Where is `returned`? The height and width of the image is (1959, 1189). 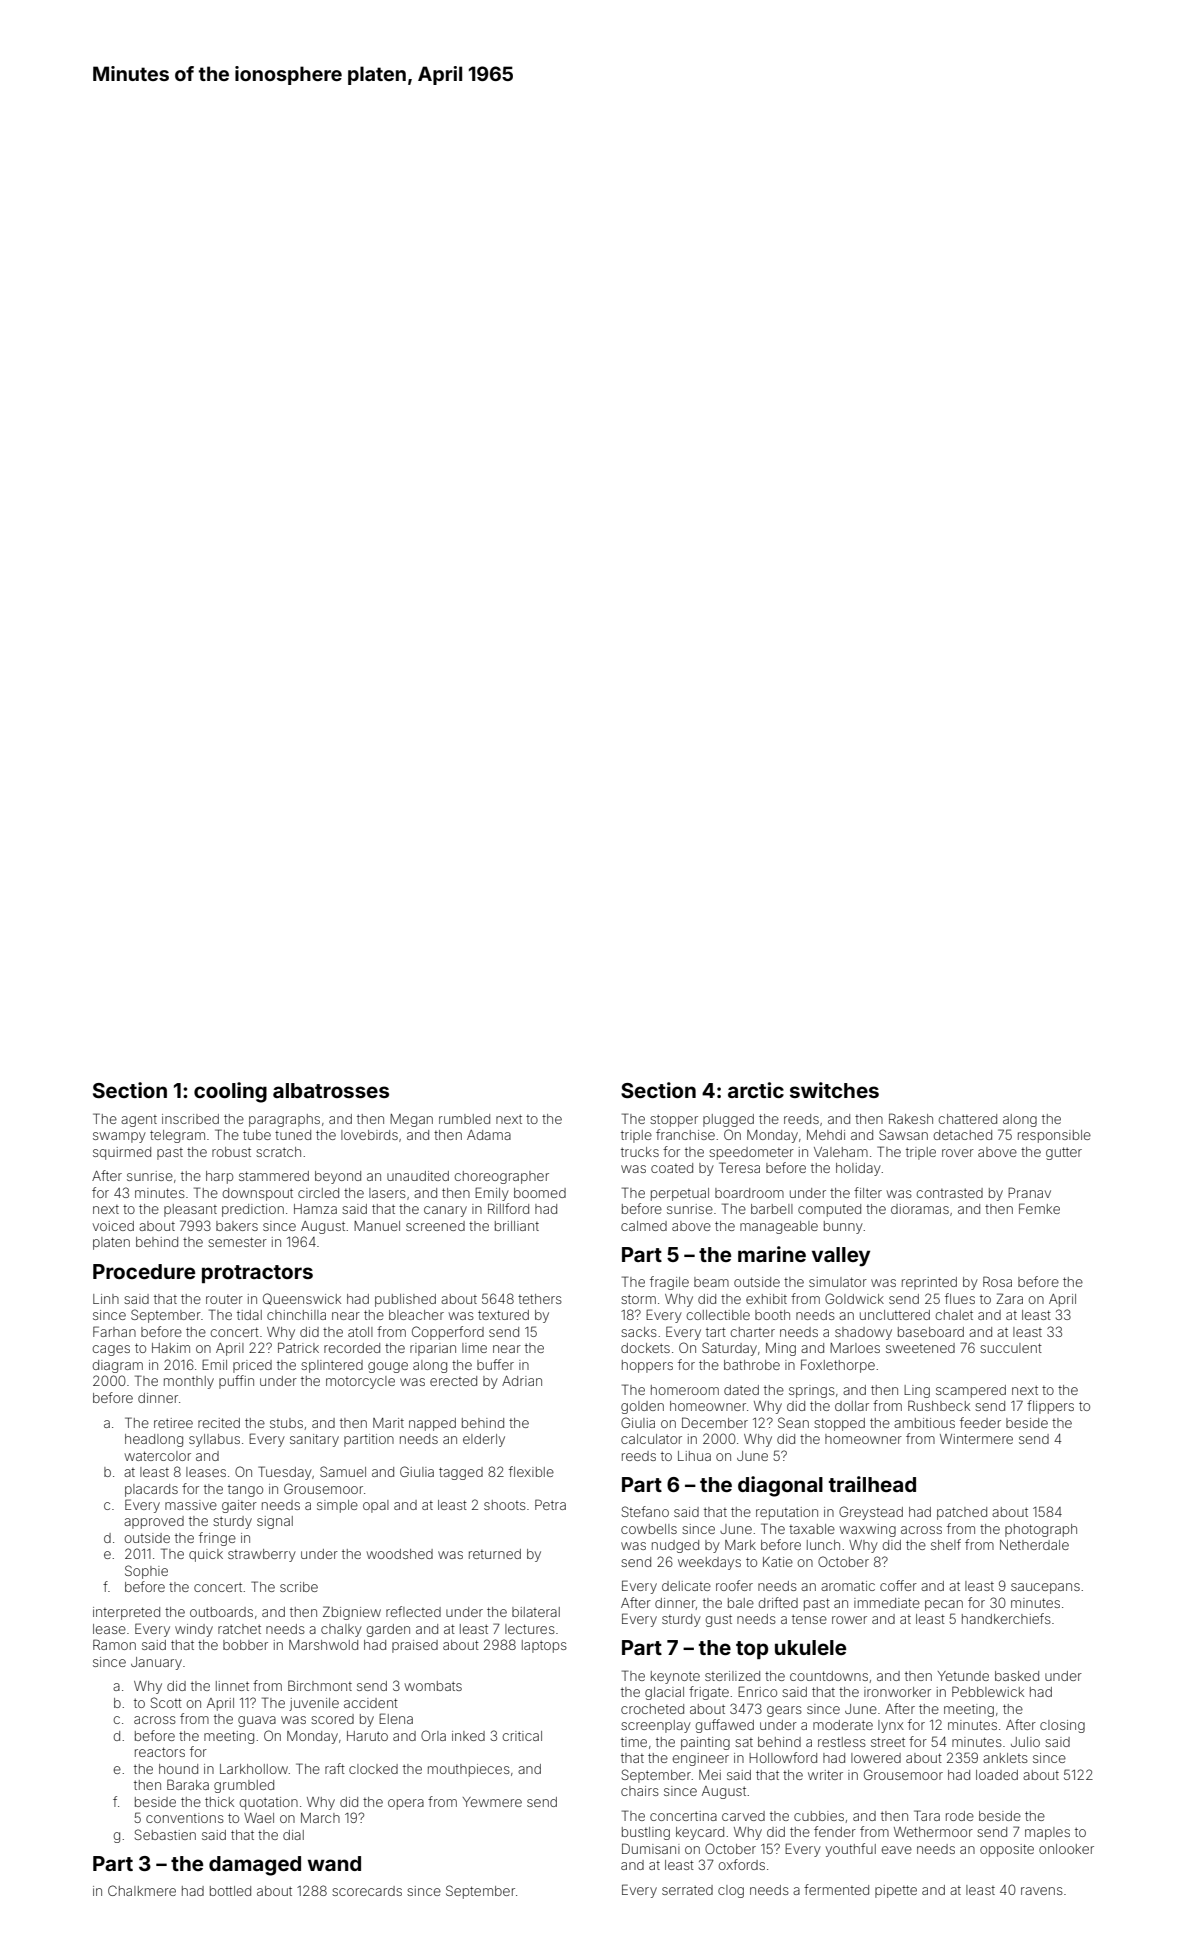
returned is located at coordinates (495, 1554).
